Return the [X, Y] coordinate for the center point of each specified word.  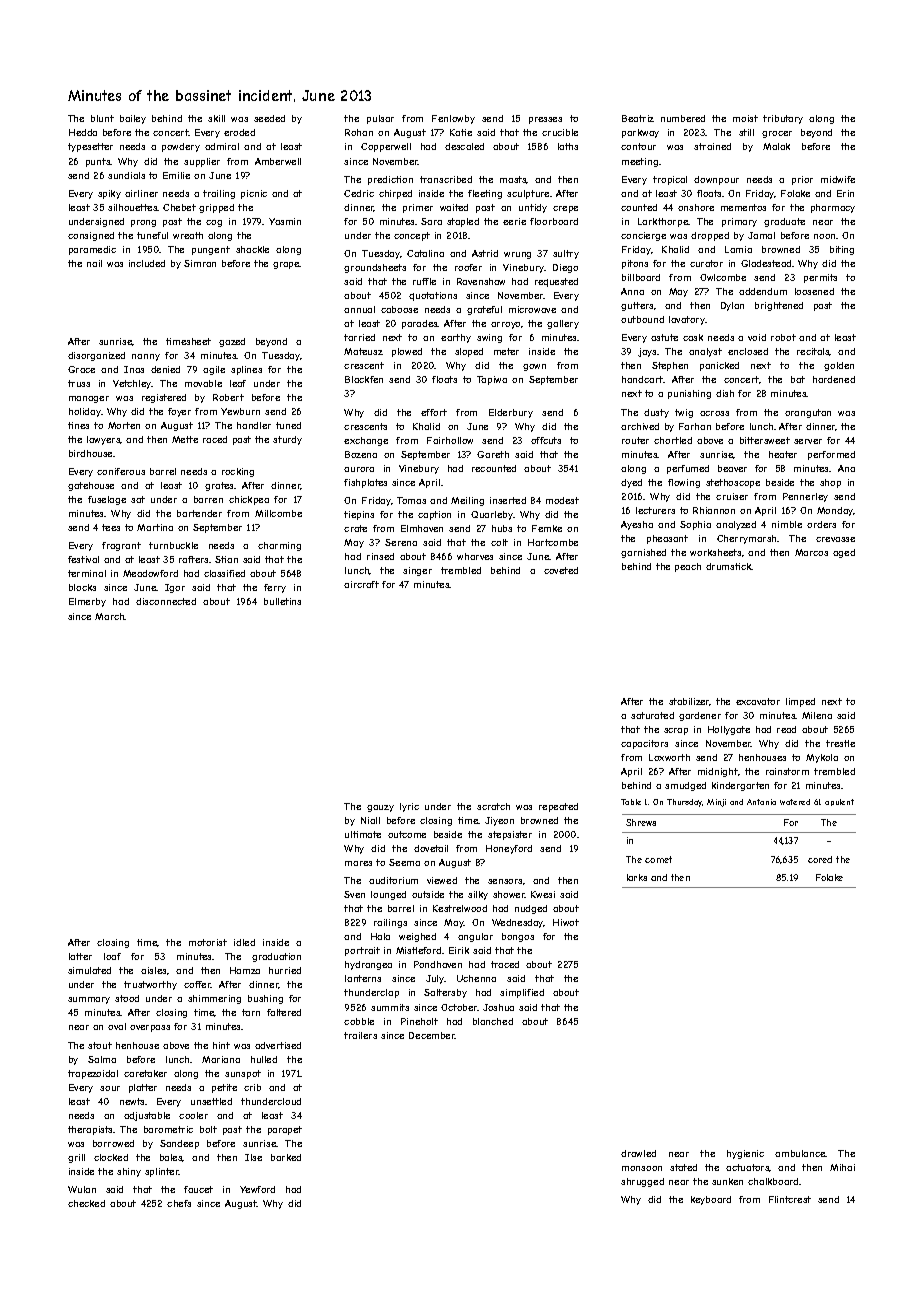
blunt [102, 118]
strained [712, 146]
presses [545, 120]
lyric [409, 807]
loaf [112, 956]
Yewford [257, 1189]
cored [820, 859]
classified [224, 573]
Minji [716, 803]
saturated [652, 715]
